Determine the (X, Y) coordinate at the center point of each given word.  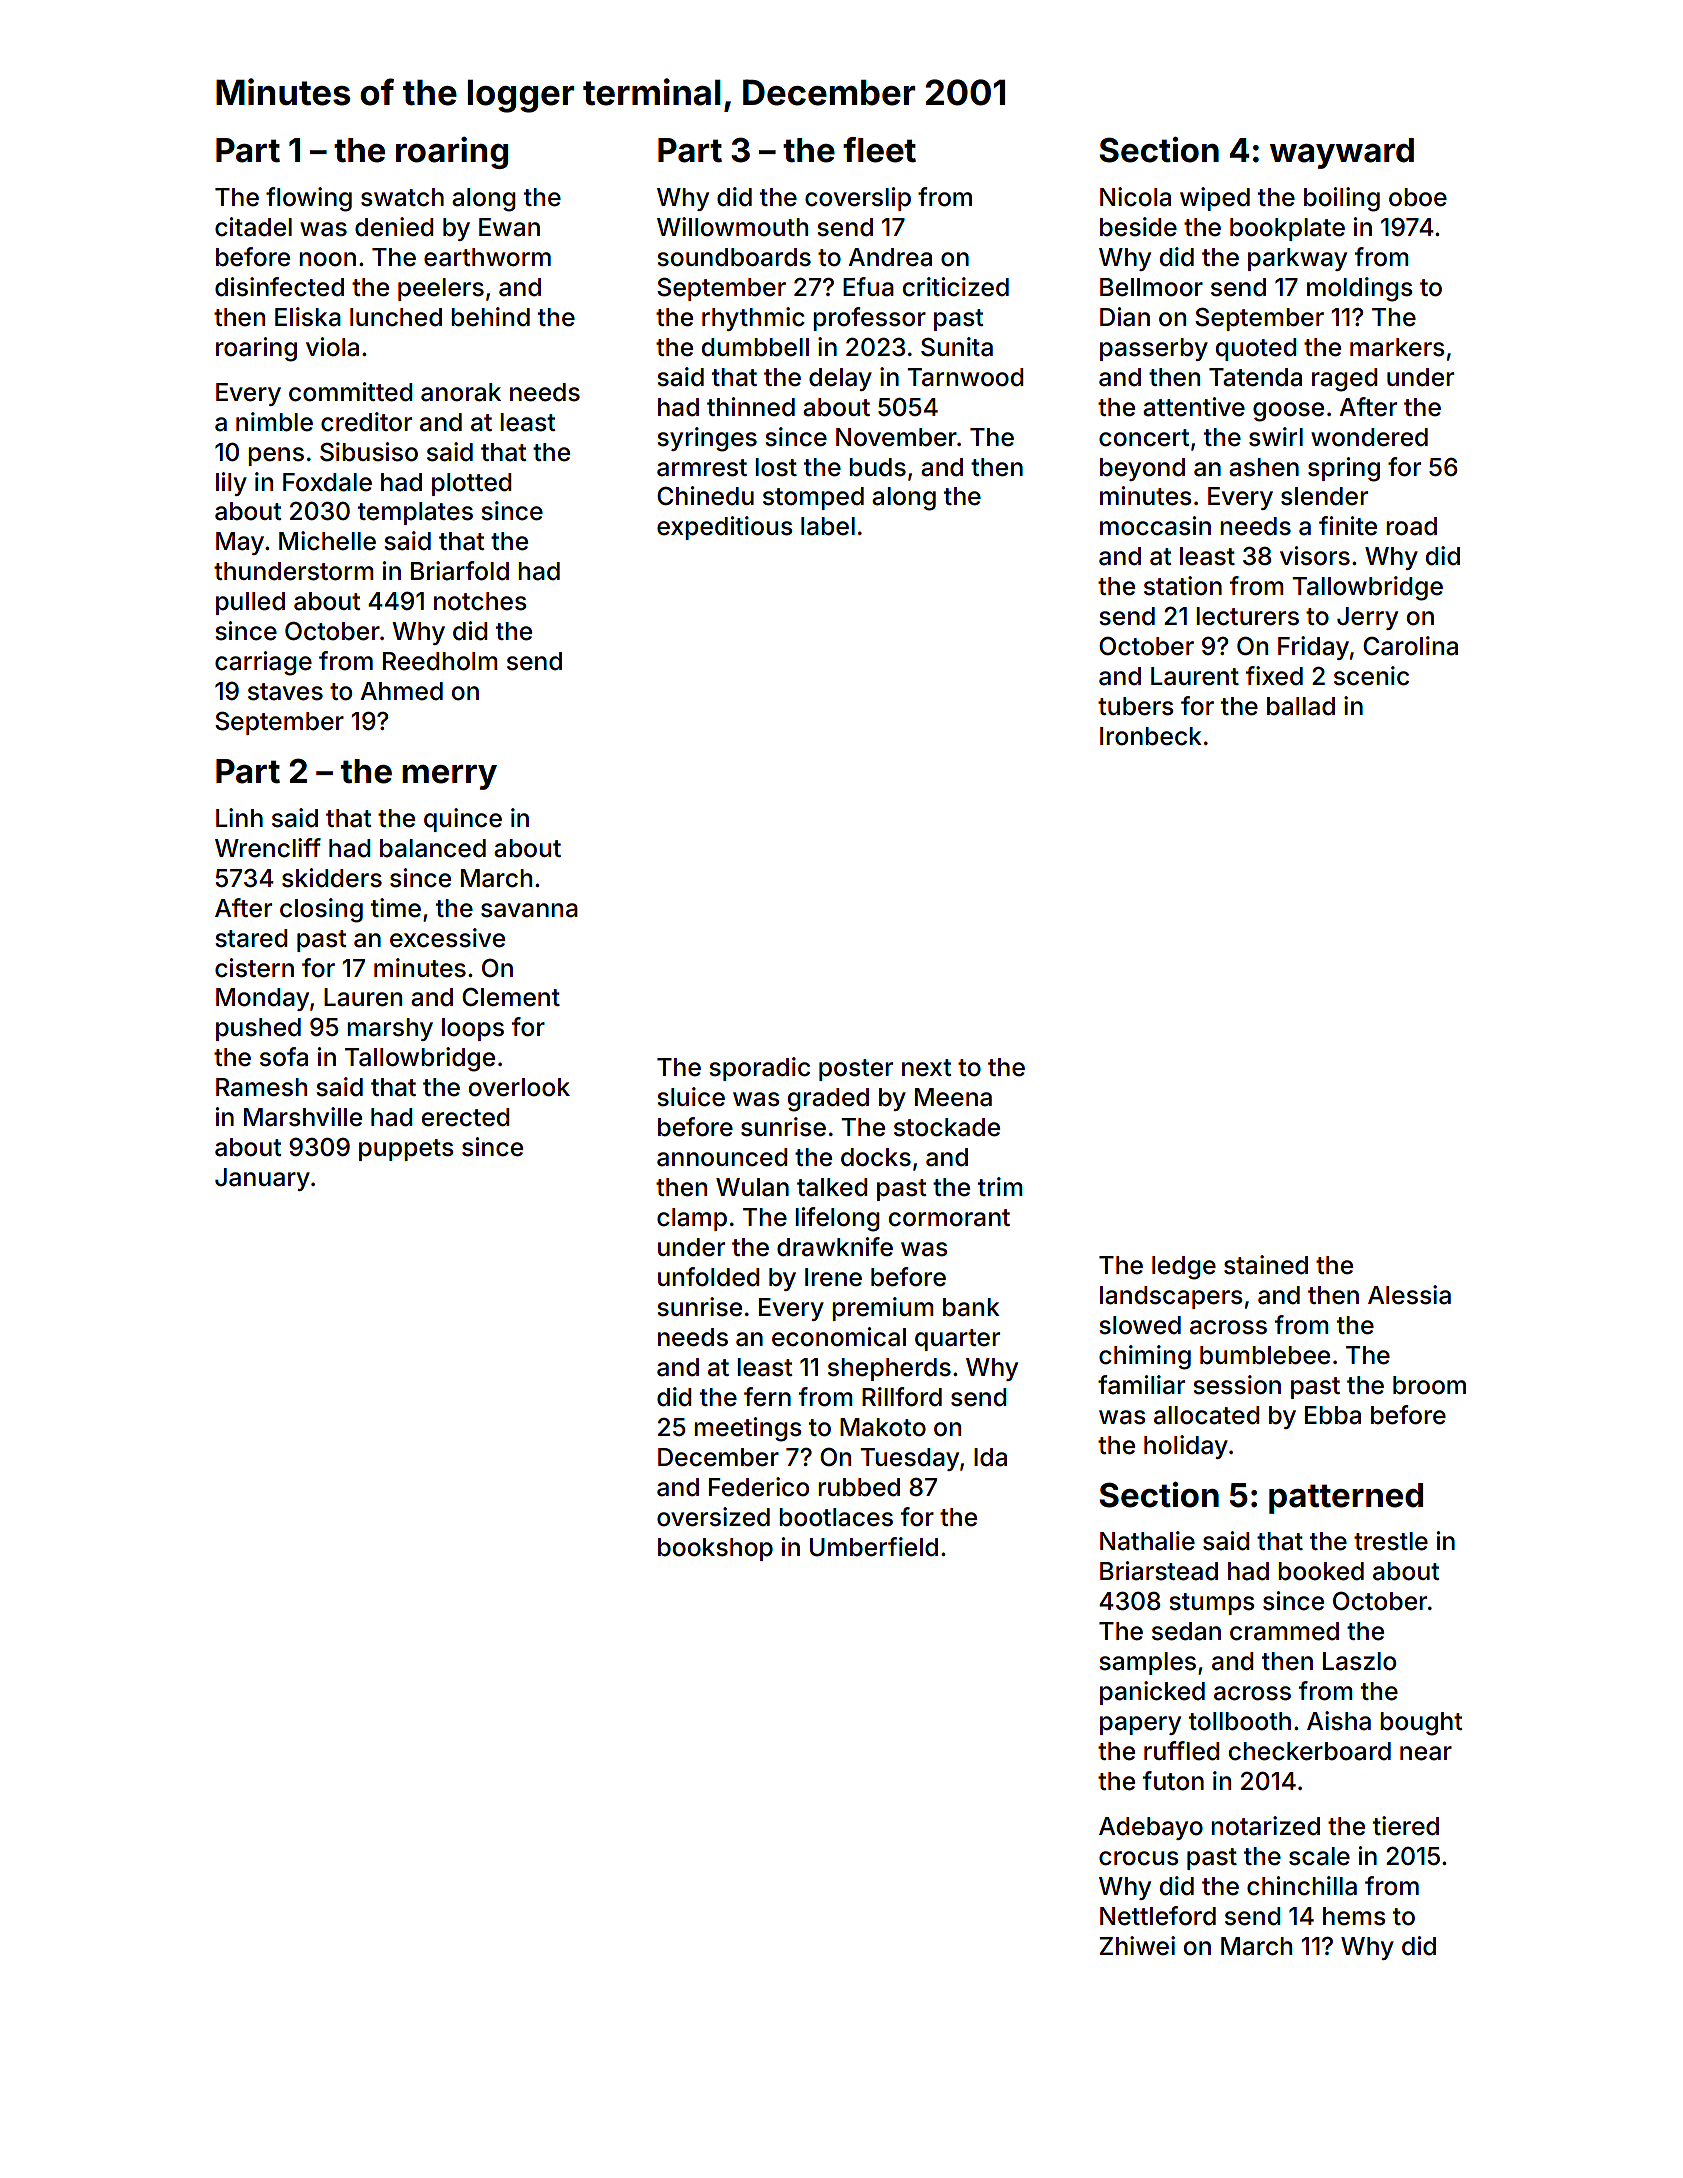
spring (1344, 469)
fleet (879, 150)
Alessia (1409, 1295)
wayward (1342, 153)
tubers (1136, 706)
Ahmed (401, 691)
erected (465, 1117)
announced (722, 1157)
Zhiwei (1137, 1946)
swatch (402, 197)
